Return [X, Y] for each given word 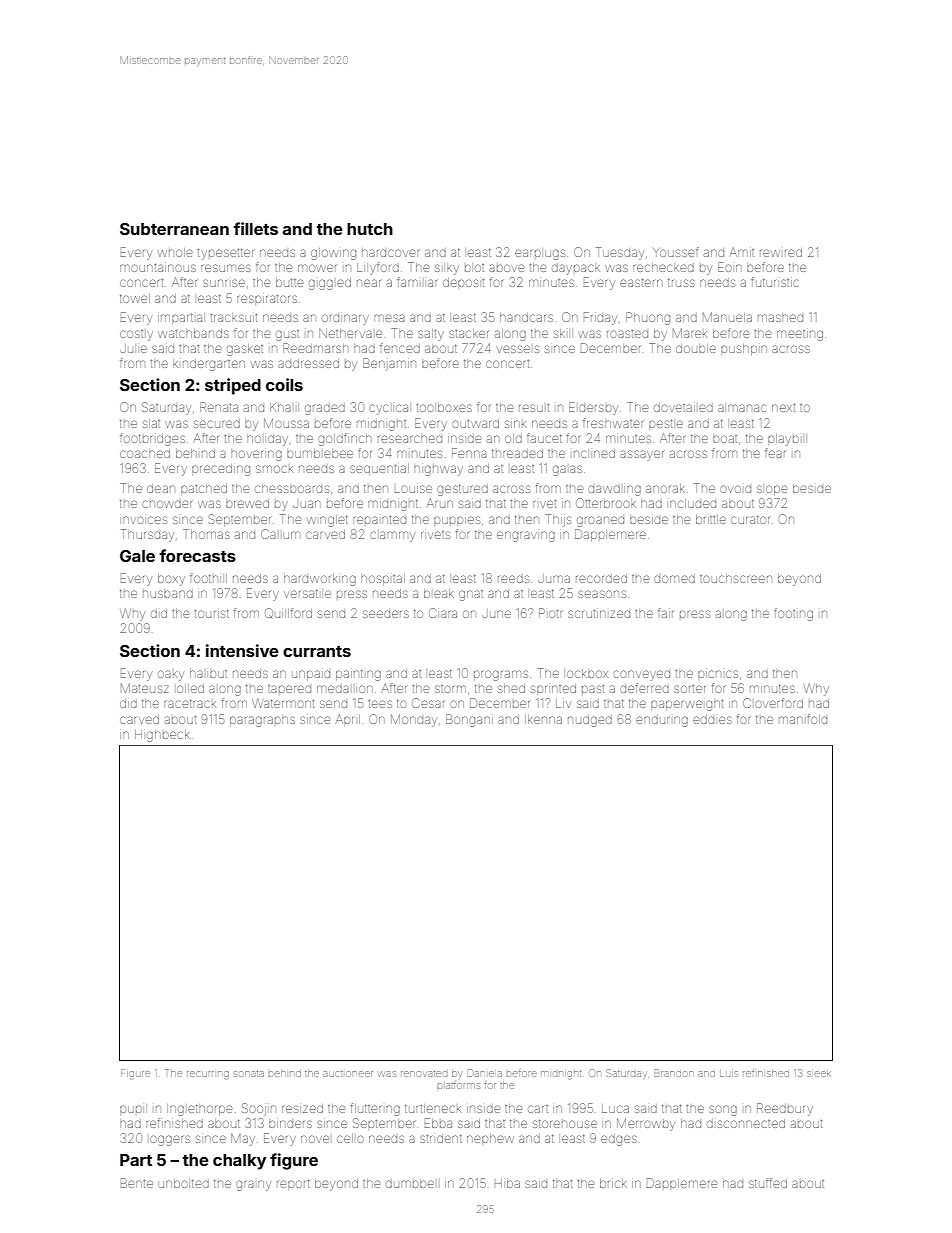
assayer [642, 455]
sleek [819, 1073]
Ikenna [543, 719]
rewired [781, 252]
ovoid [735, 489]
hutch [370, 229]
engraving [526, 536]
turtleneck [433, 1108]
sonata [249, 1074]
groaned [600, 521]
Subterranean [174, 229]
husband [168, 594]
